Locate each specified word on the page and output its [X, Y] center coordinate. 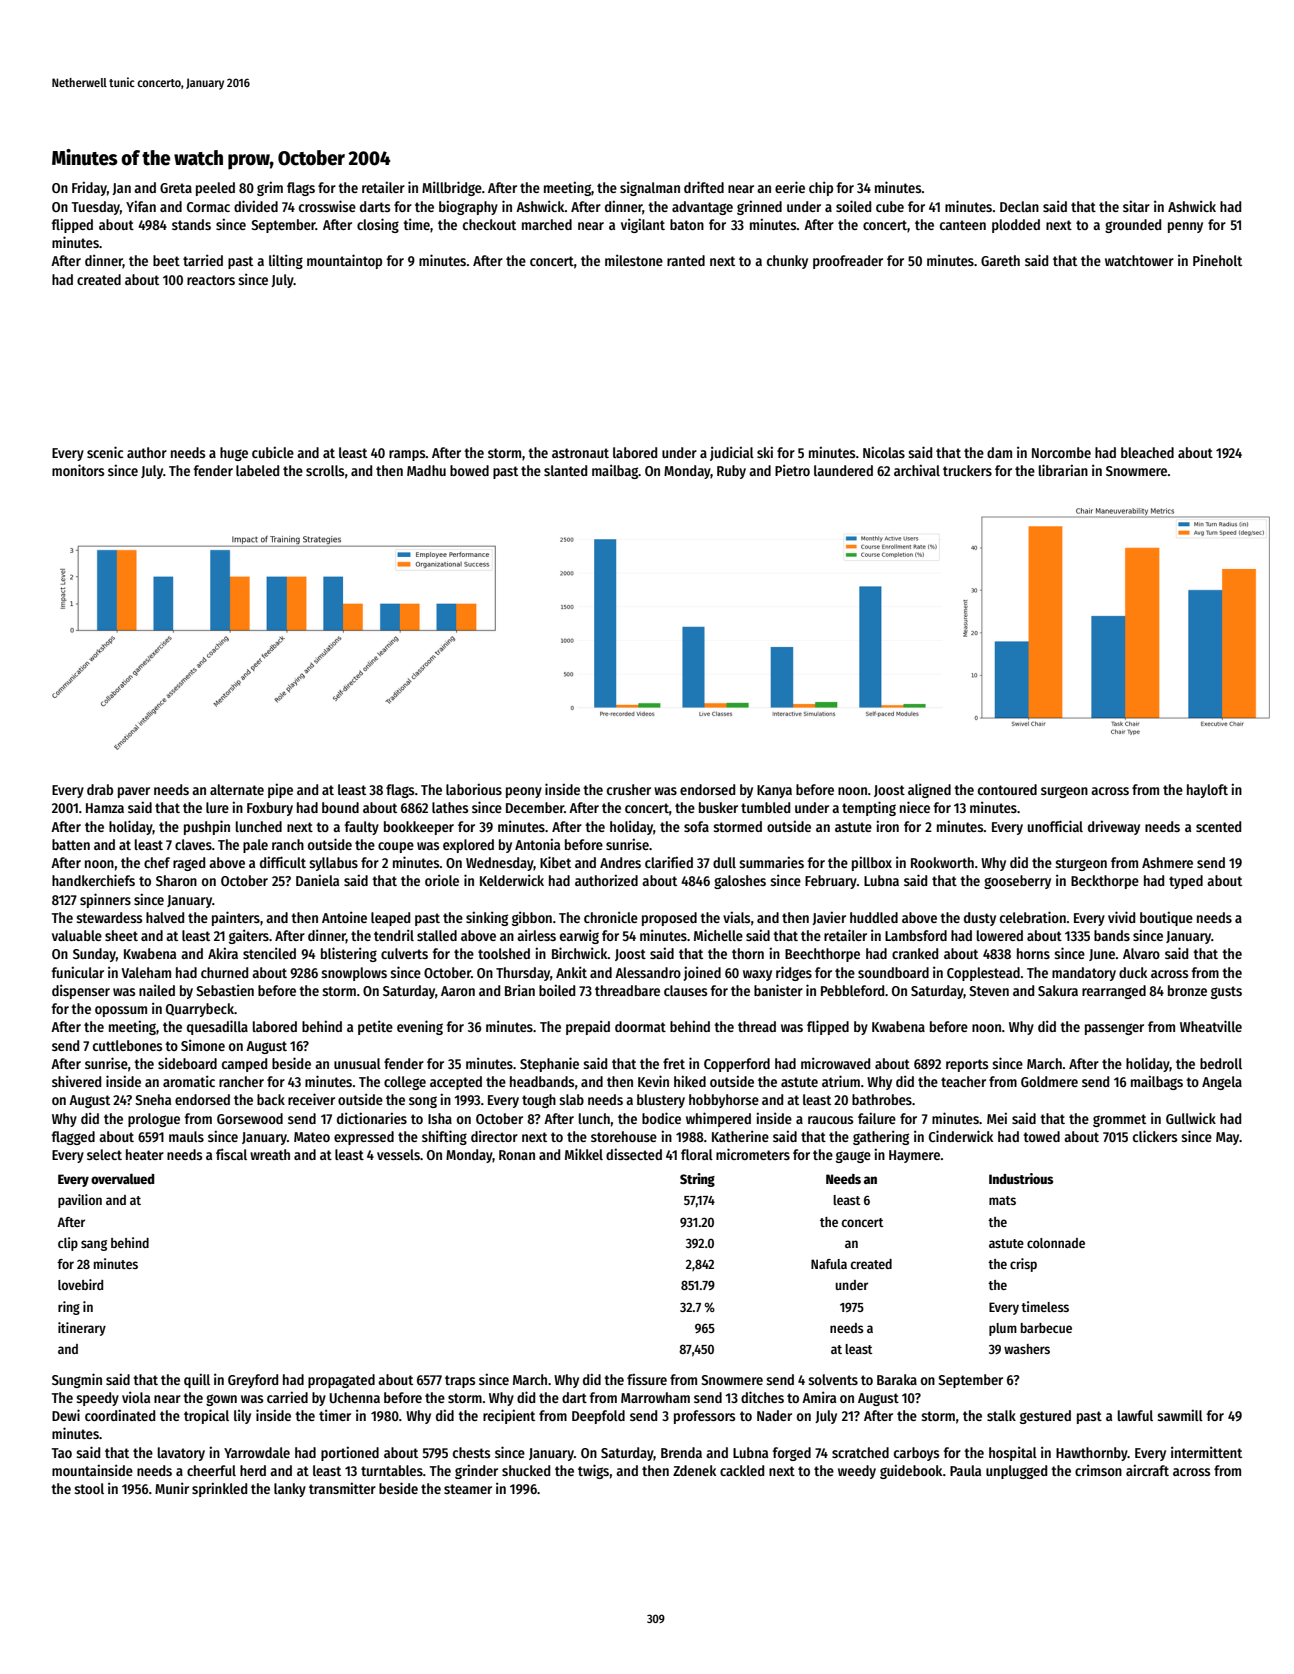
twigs [593, 1471]
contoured [1007, 789]
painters [236, 918]
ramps [407, 455]
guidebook [911, 1471]
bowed [469, 470]
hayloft [1207, 791]
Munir [172, 1488]
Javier [829, 918]
